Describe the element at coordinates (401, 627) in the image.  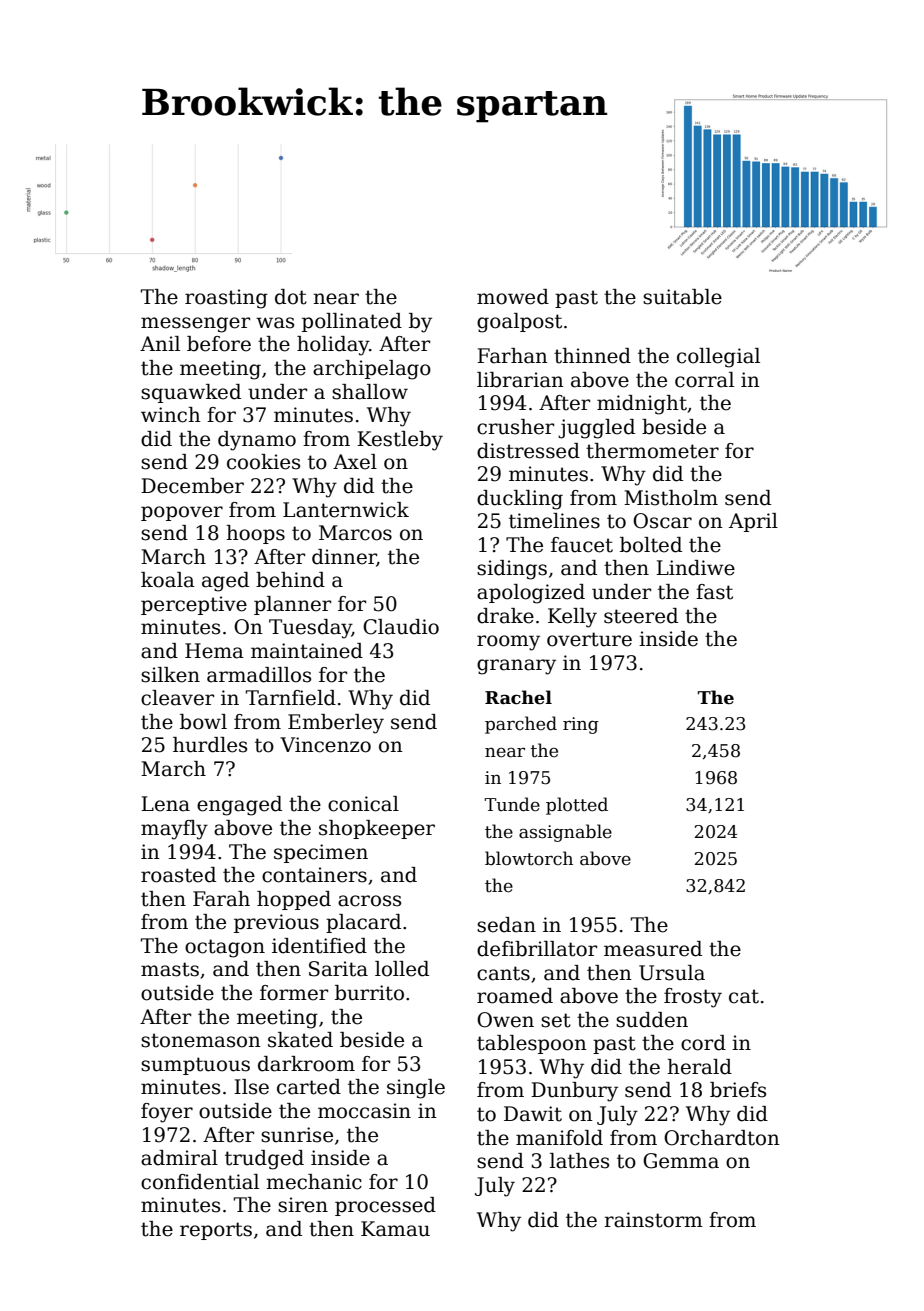
I see `Claudio` at that location.
